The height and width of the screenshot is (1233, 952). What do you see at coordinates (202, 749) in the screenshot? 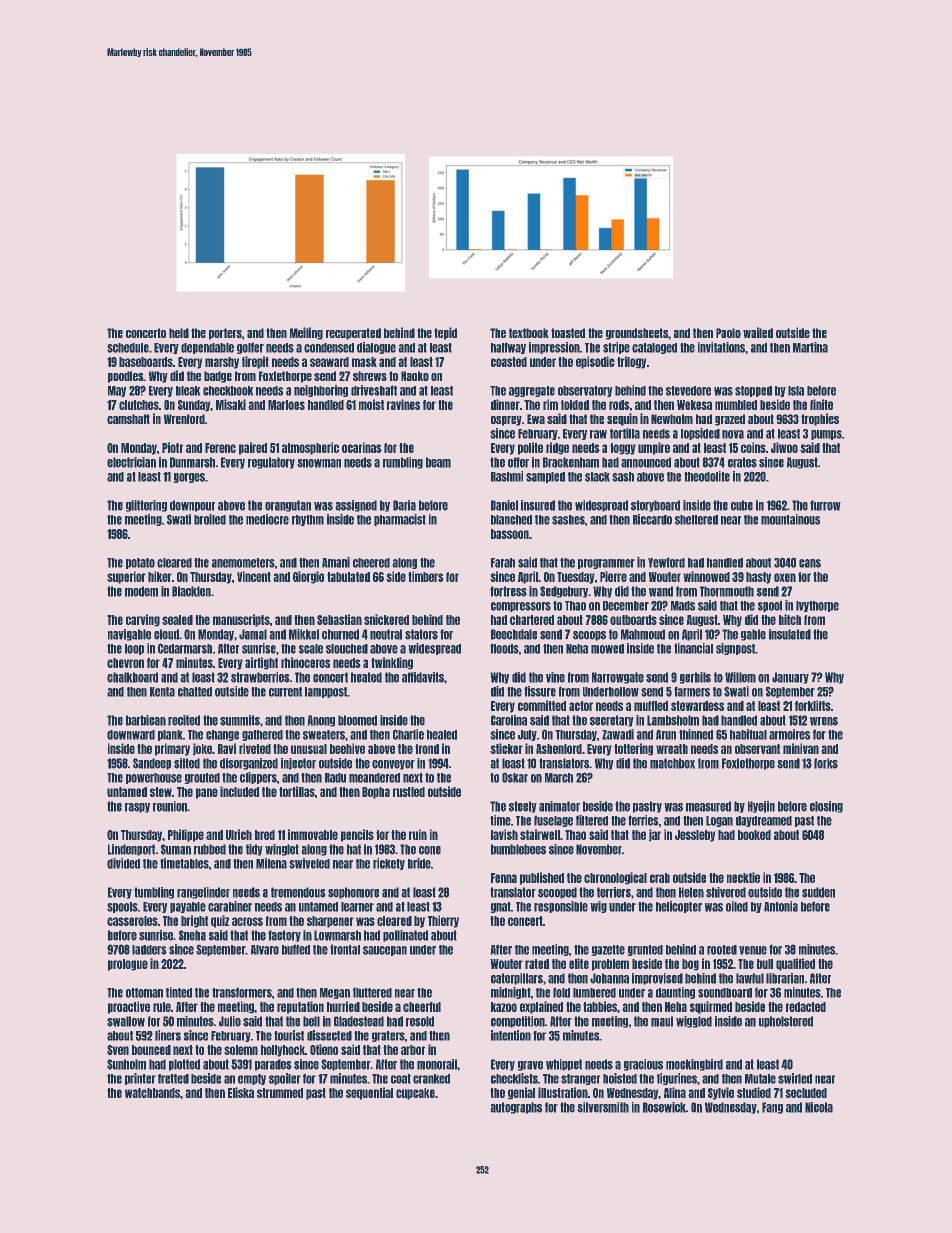
I see `joke` at bounding box center [202, 749].
